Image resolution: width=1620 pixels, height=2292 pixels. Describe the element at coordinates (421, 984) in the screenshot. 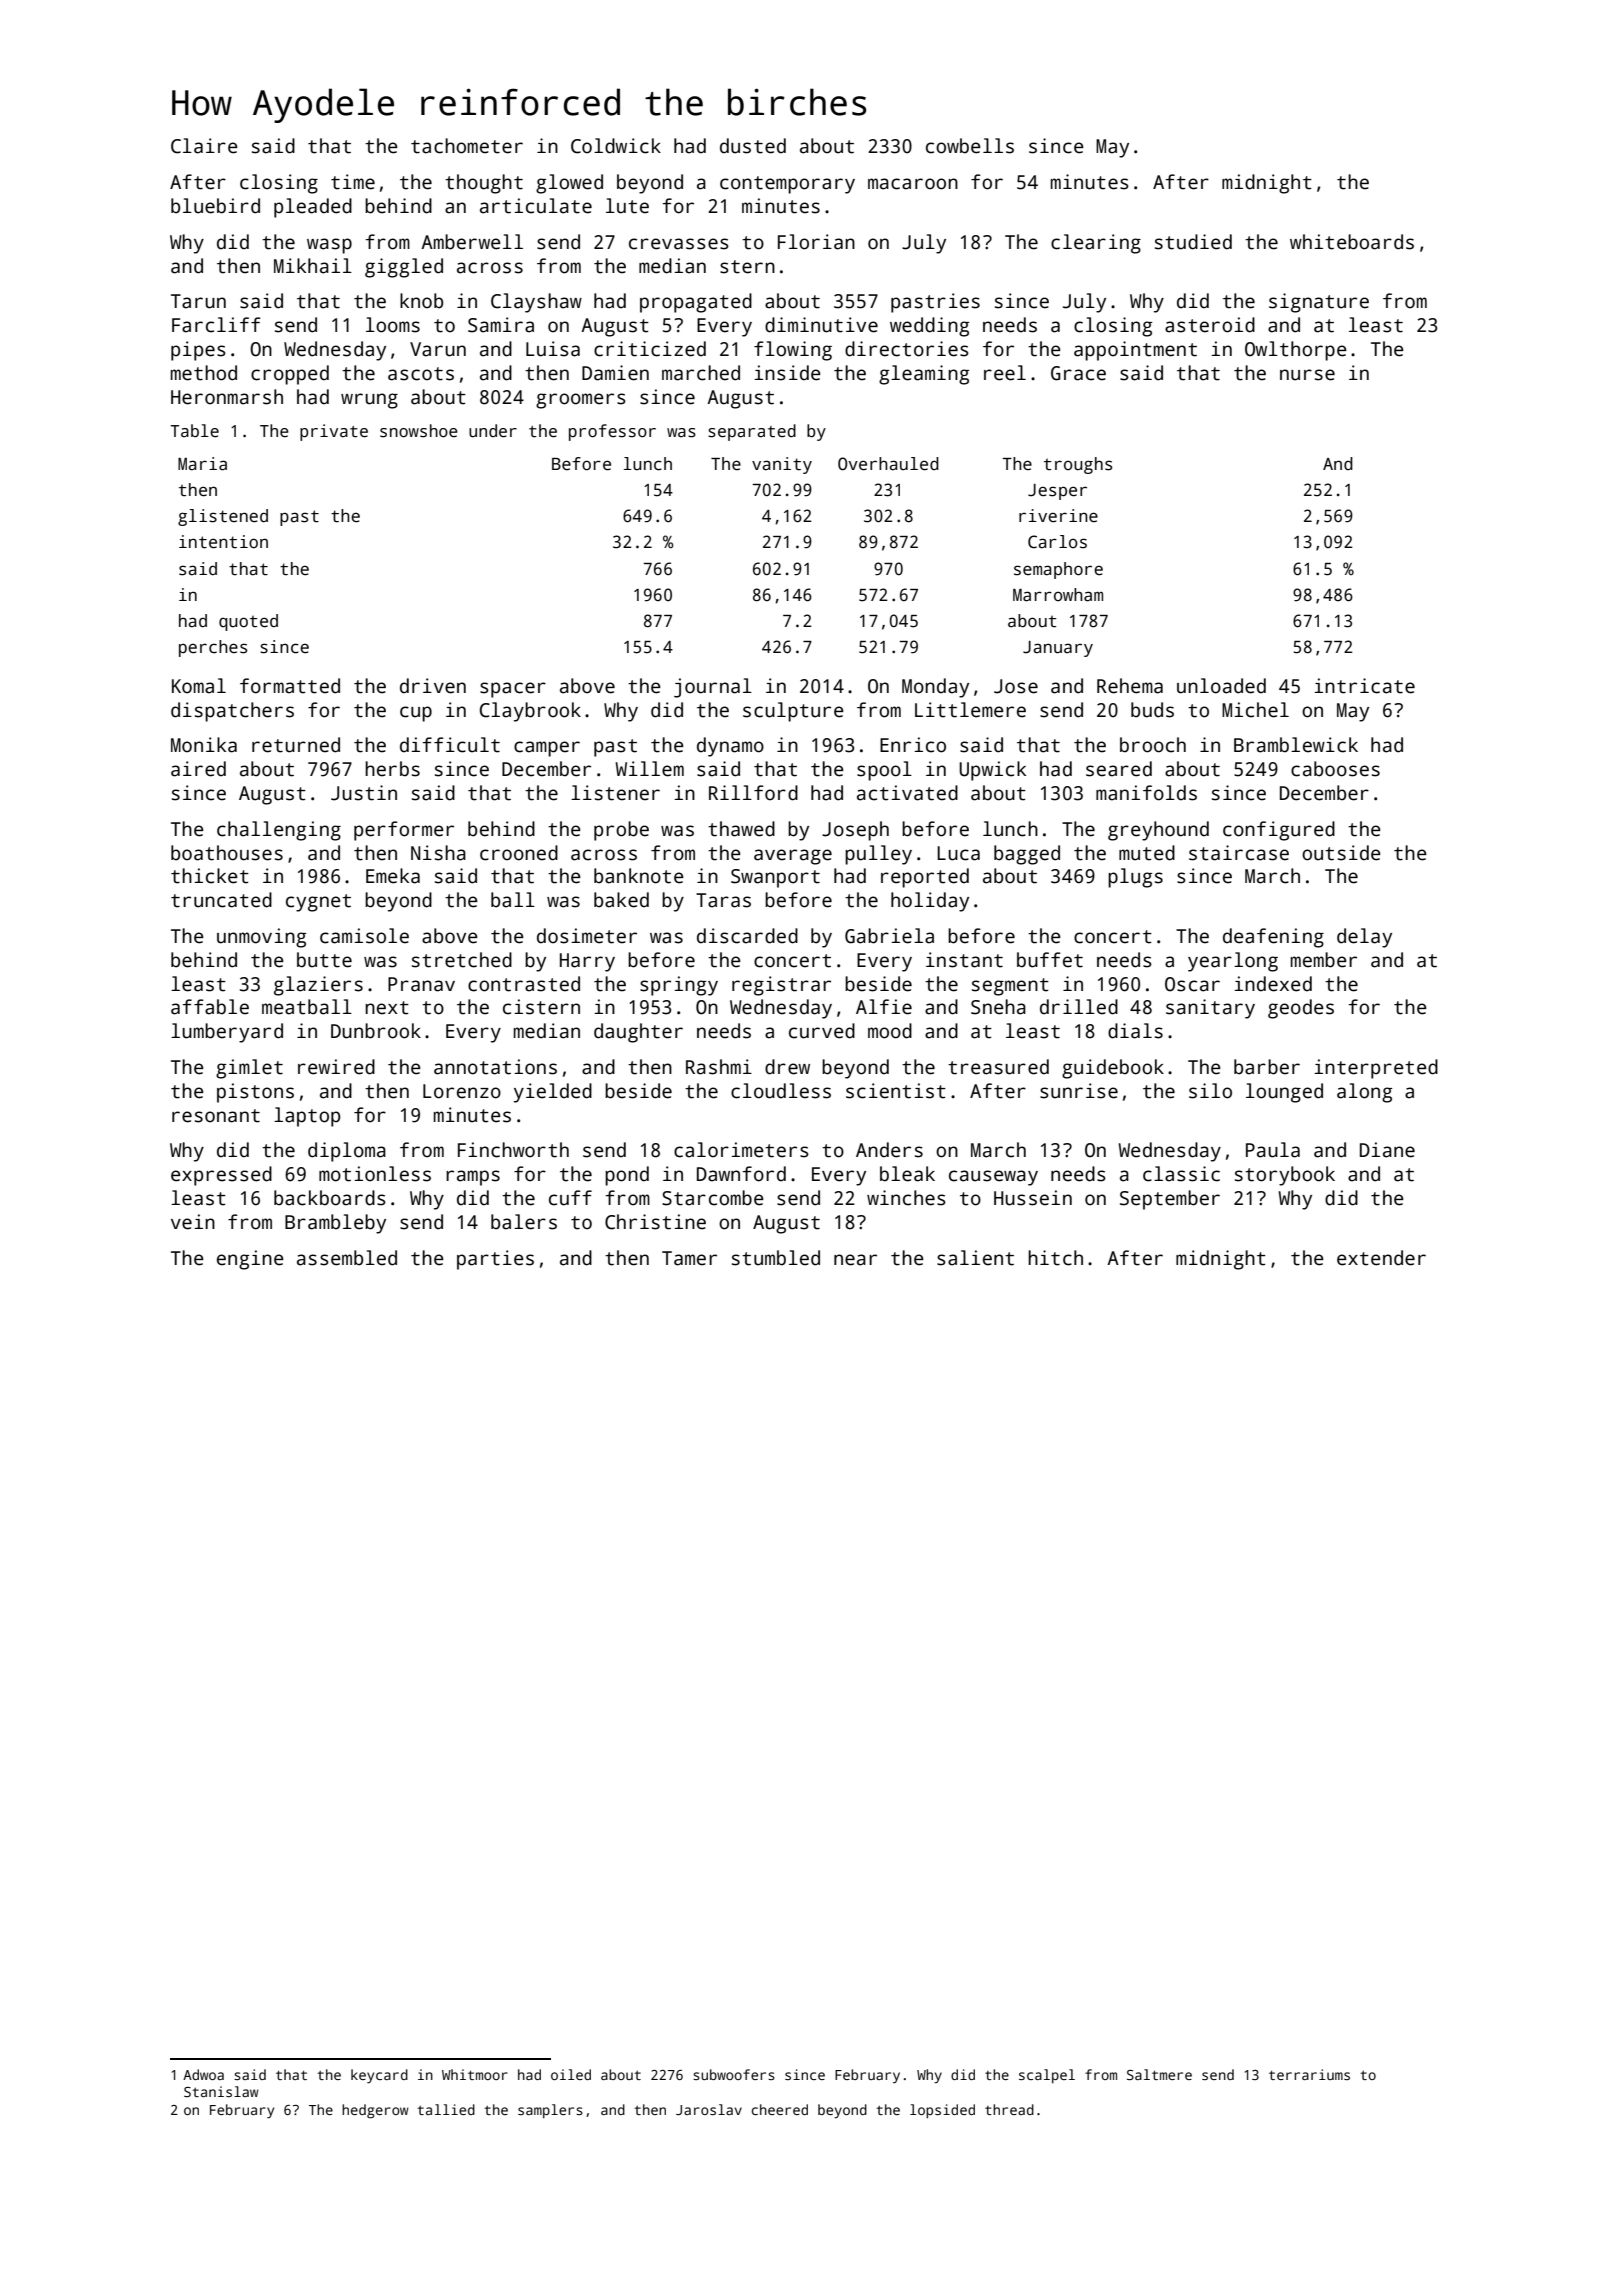

I see `Pranav` at that location.
